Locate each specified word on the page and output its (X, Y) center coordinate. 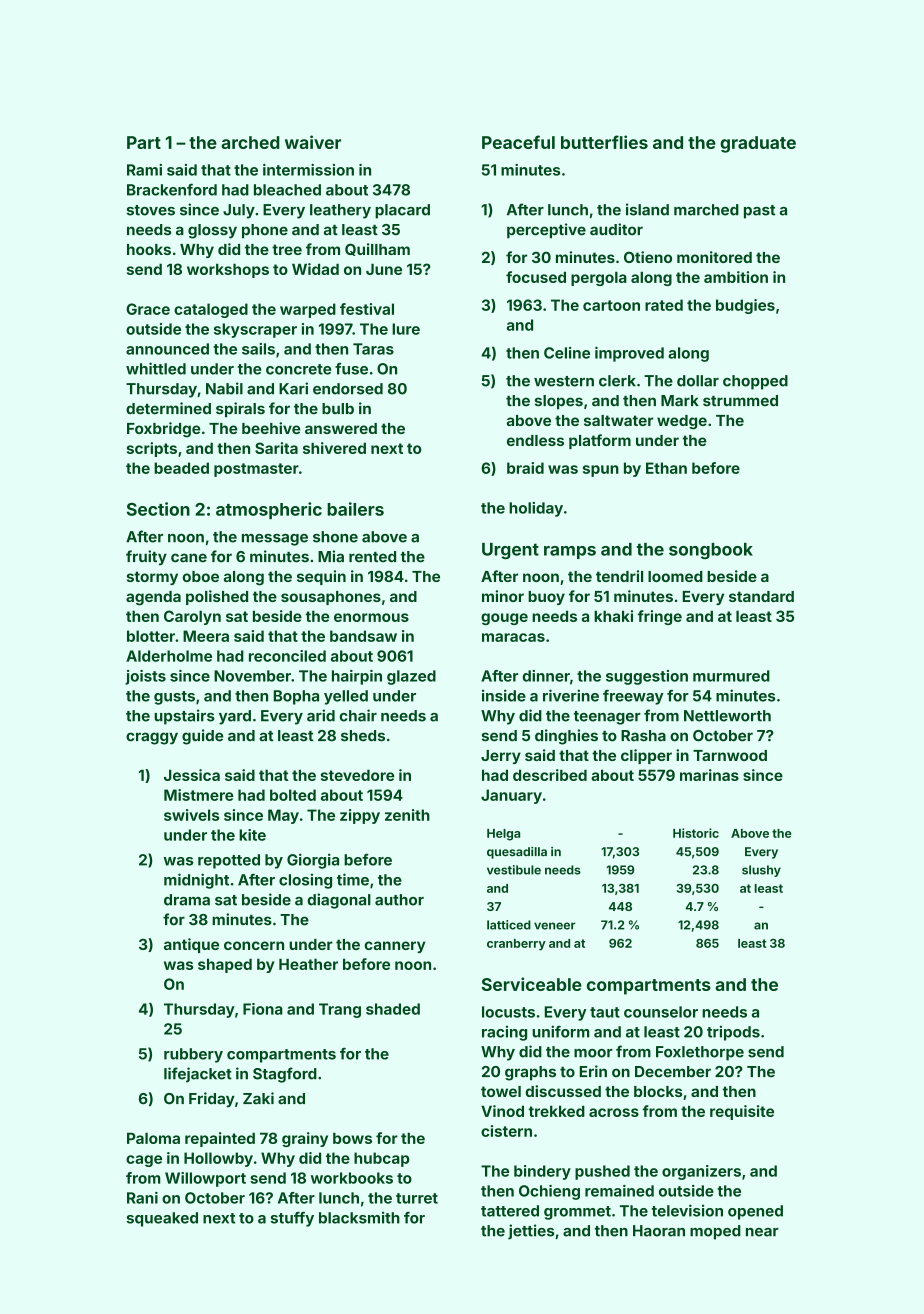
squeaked (162, 1219)
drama (187, 900)
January (511, 796)
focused (536, 277)
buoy (546, 598)
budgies (745, 306)
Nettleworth (727, 716)
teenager (607, 718)
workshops (228, 270)
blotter (151, 636)
